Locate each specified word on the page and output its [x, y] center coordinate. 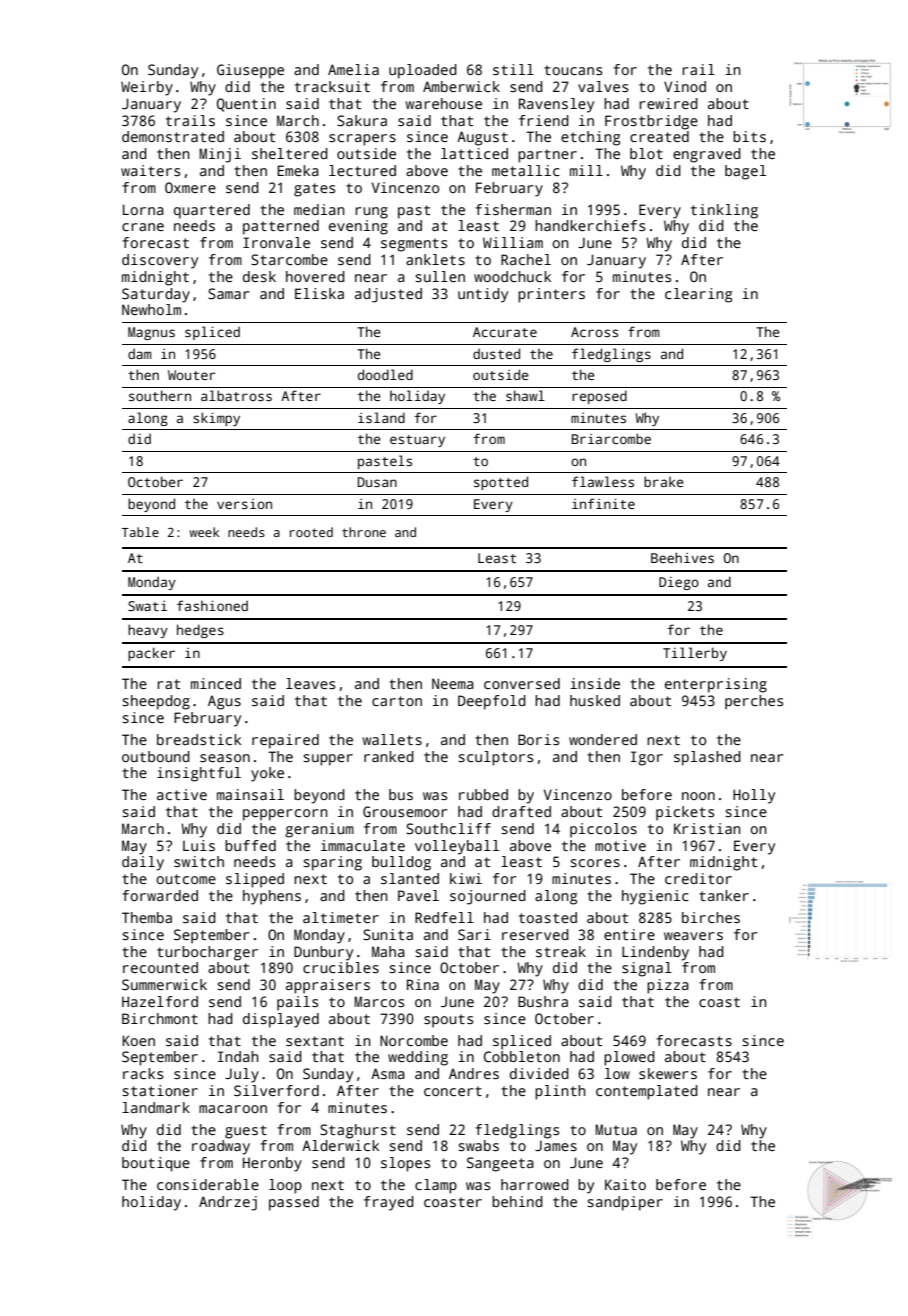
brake [664, 481]
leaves [310, 683]
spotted [501, 483]
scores [595, 863]
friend [544, 120]
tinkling [724, 211]
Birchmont [160, 1018]
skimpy [216, 419]
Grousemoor [405, 811]
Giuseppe [250, 71]
